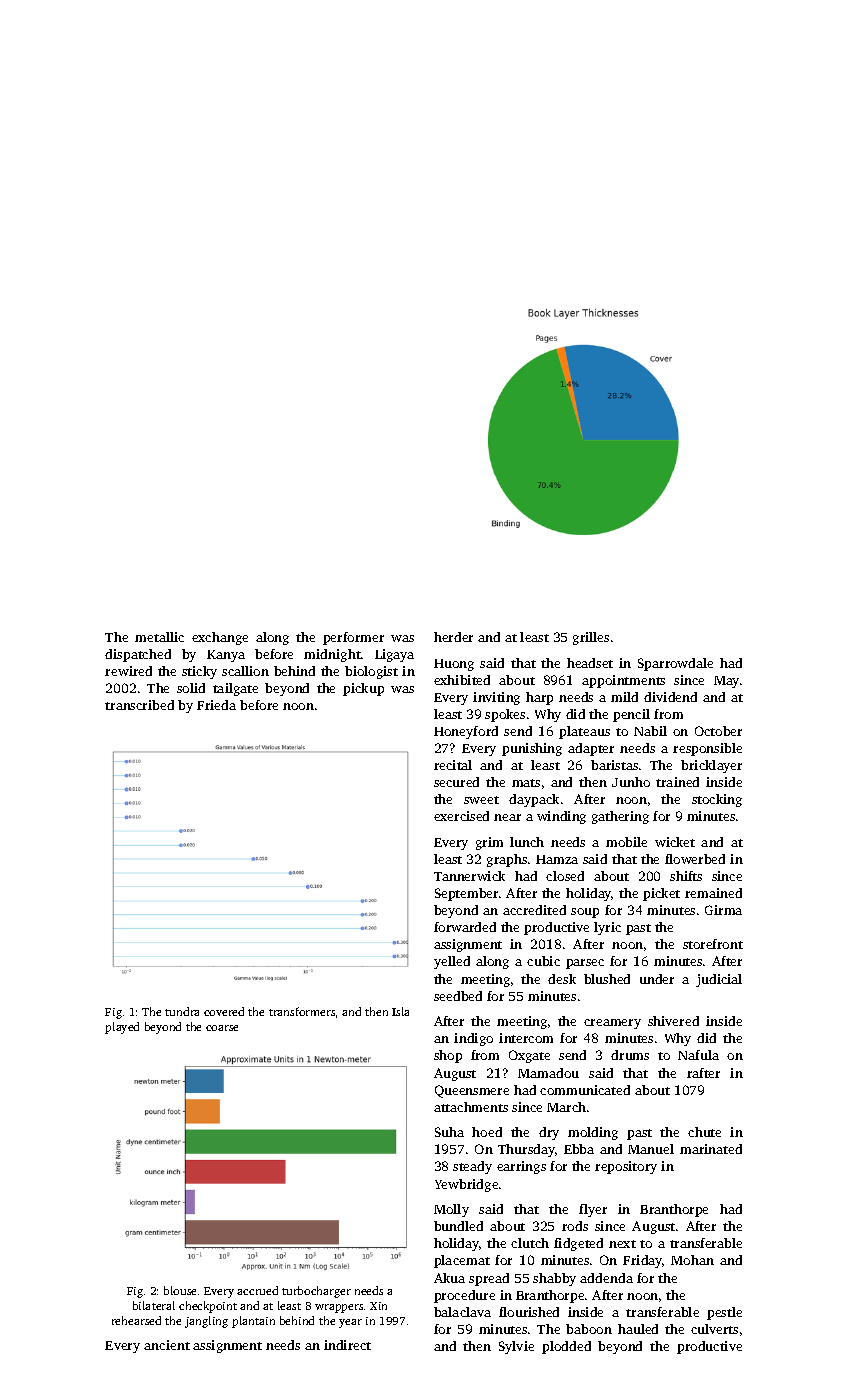 The width and height of the page is (849, 1400). What do you see at coordinates (220, 638) in the page?
I see `exchange` at bounding box center [220, 638].
